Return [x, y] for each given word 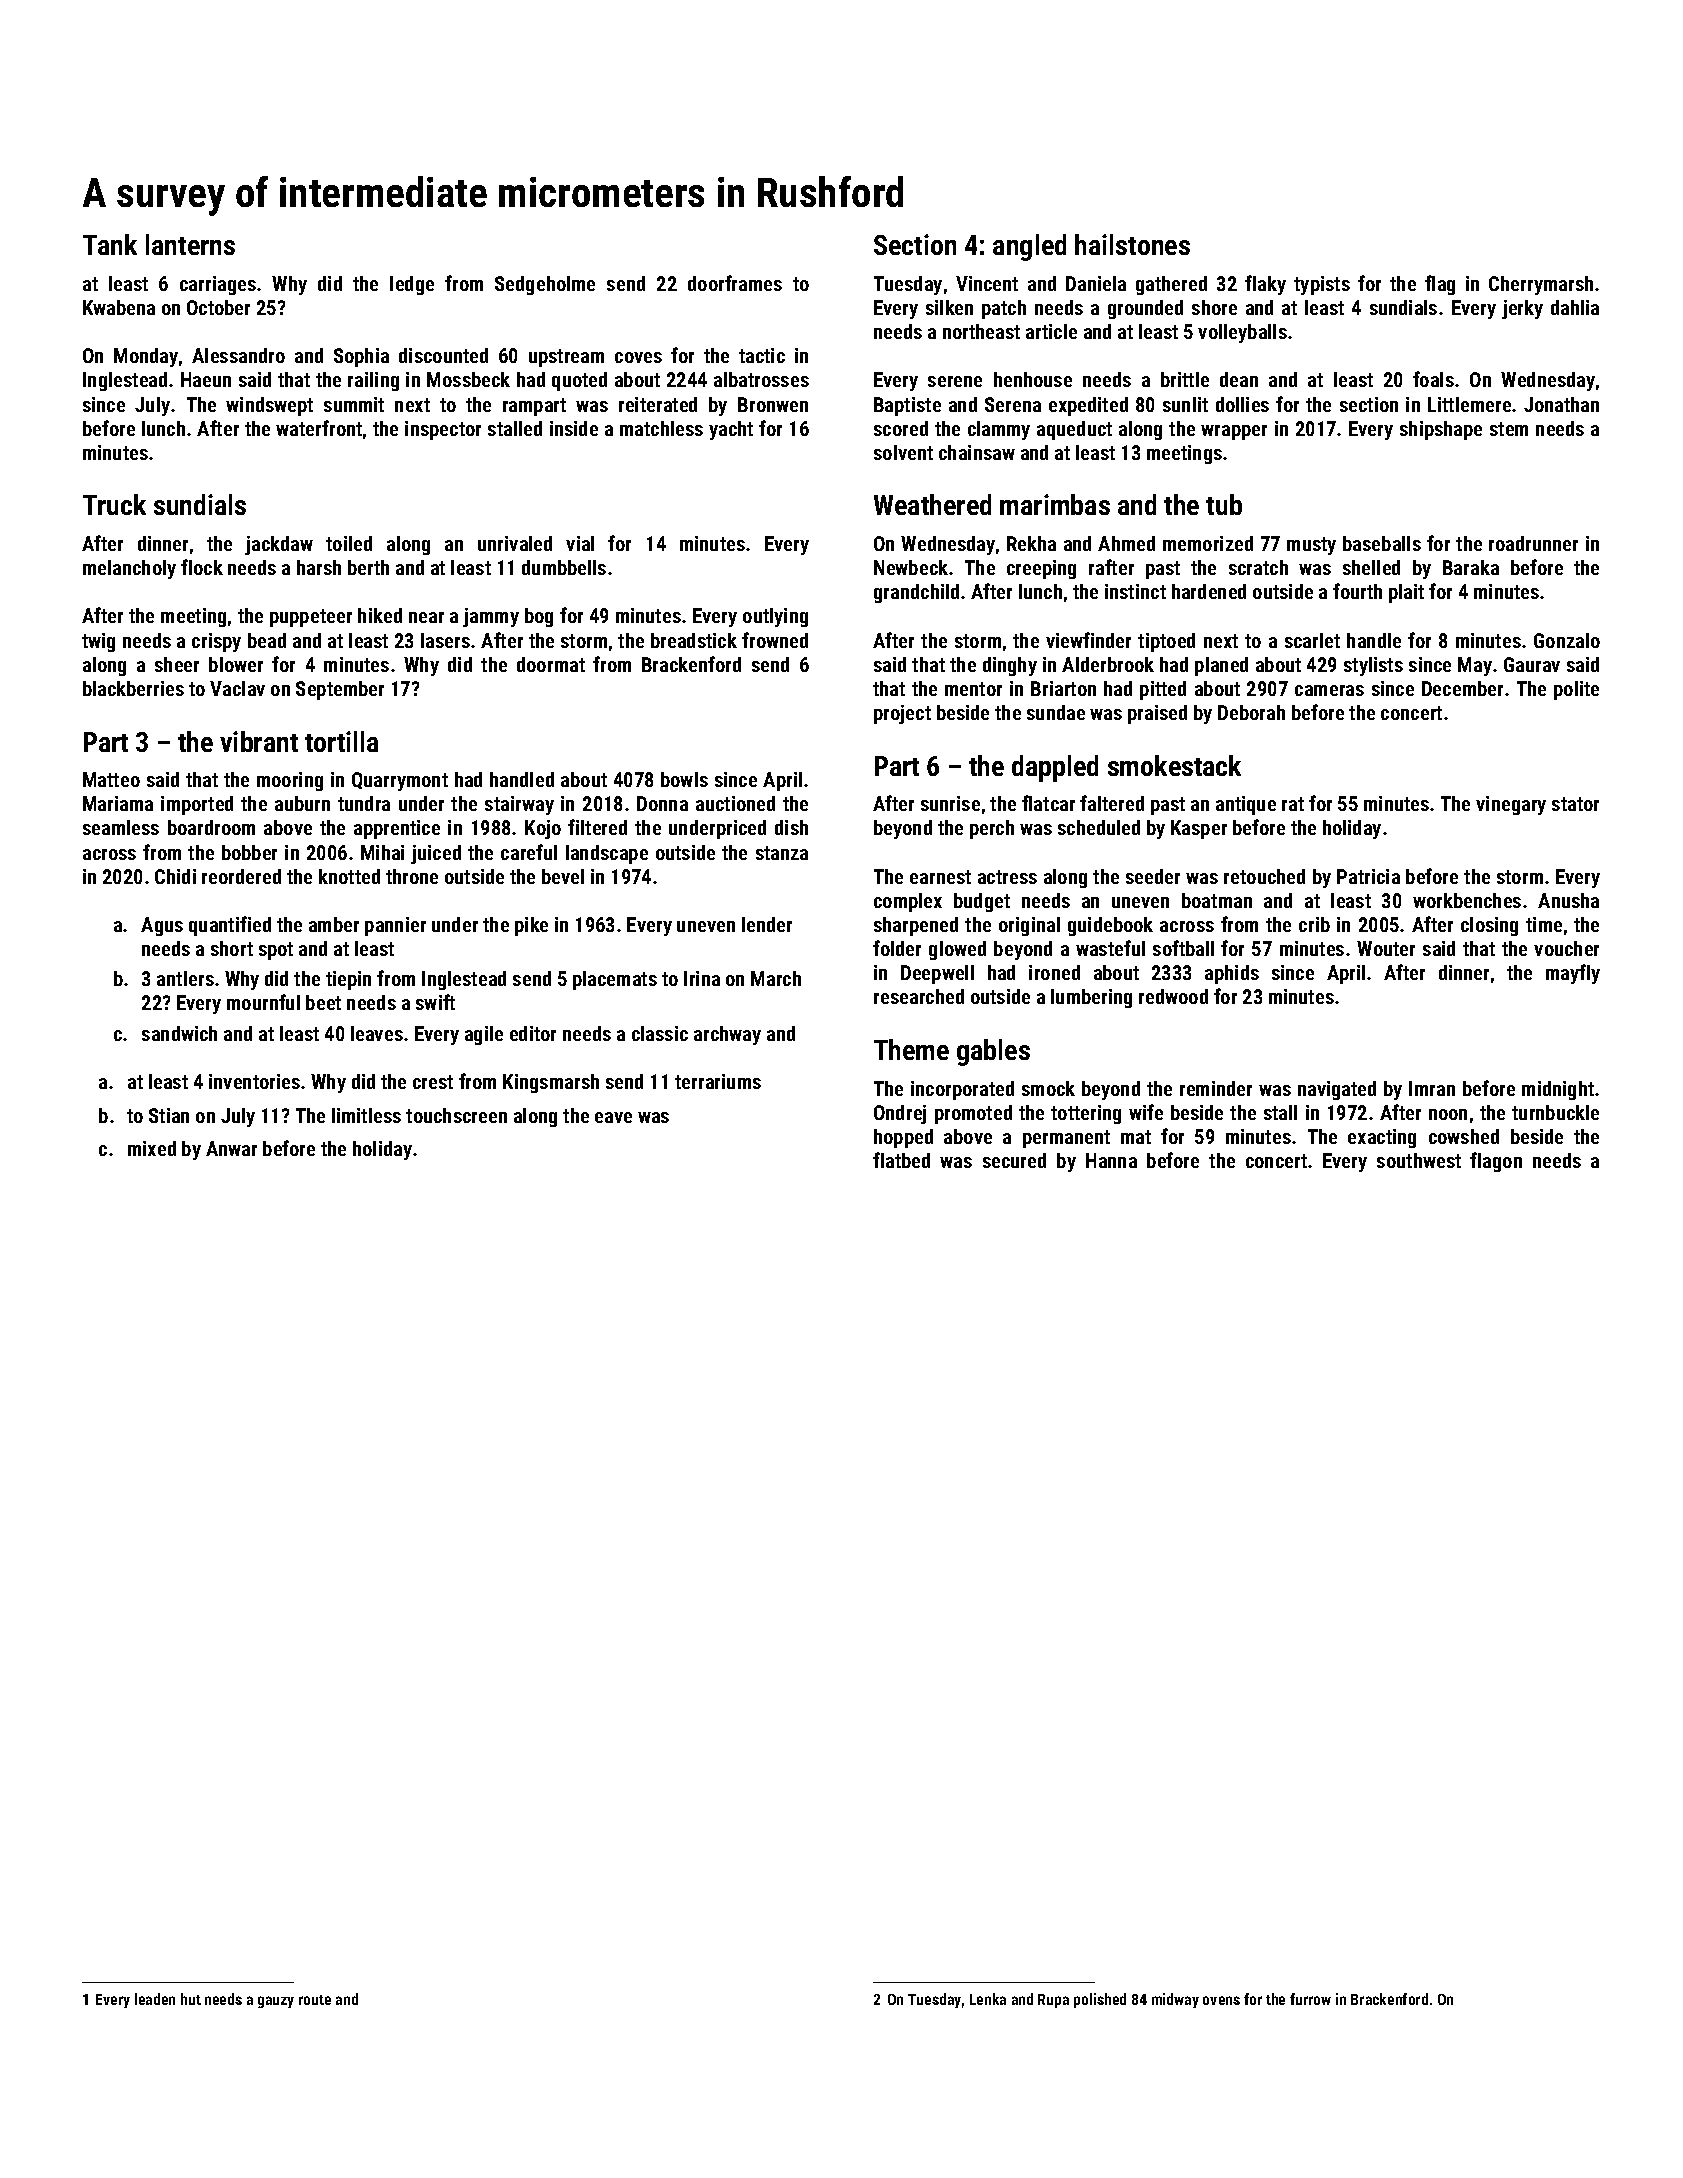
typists [1322, 285]
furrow [1310, 1999]
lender [767, 924]
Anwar [231, 1148]
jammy [491, 617]
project [902, 714]
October [218, 307]
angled [1029, 247]
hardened [1209, 591]
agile [484, 1035]
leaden [155, 1999]
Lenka [988, 1999]
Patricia [1368, 876]
